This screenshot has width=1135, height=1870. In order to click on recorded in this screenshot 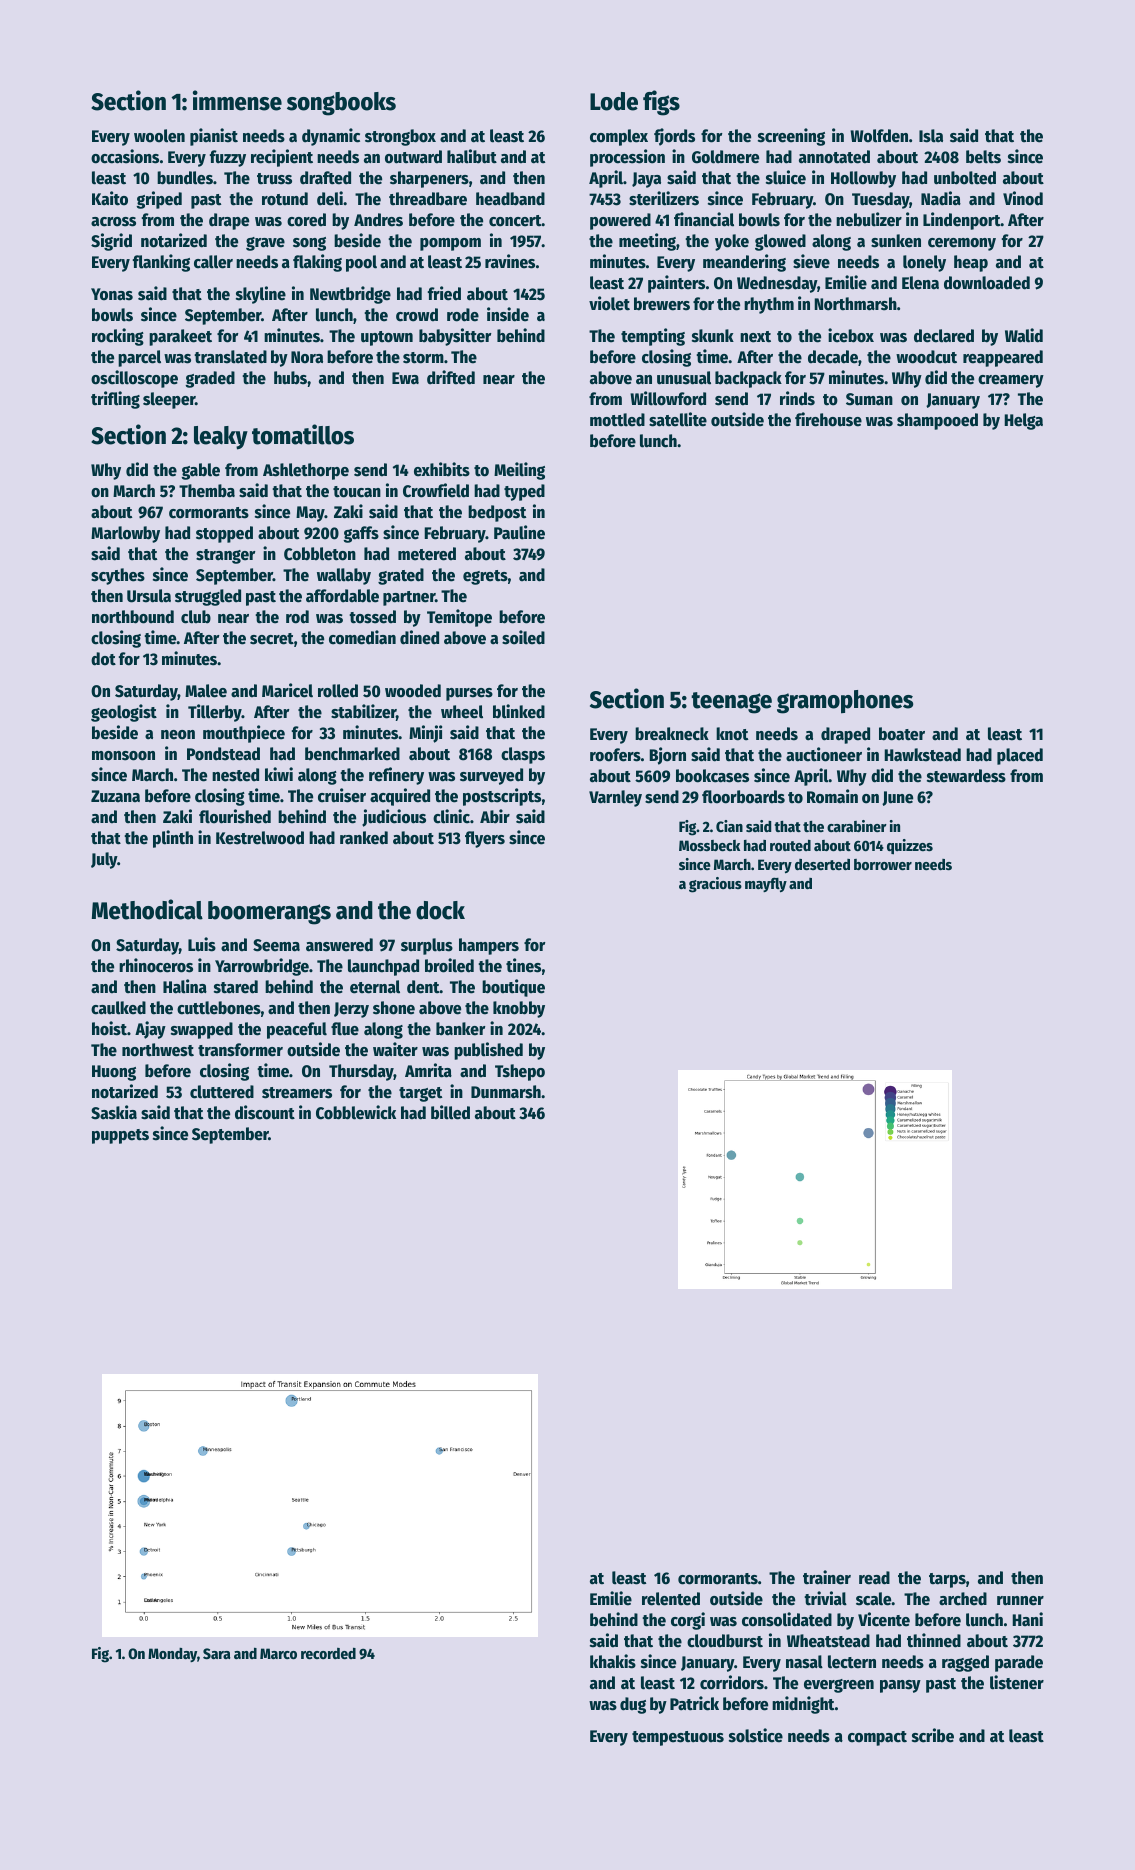, I will do `click(328, 1653)`.
